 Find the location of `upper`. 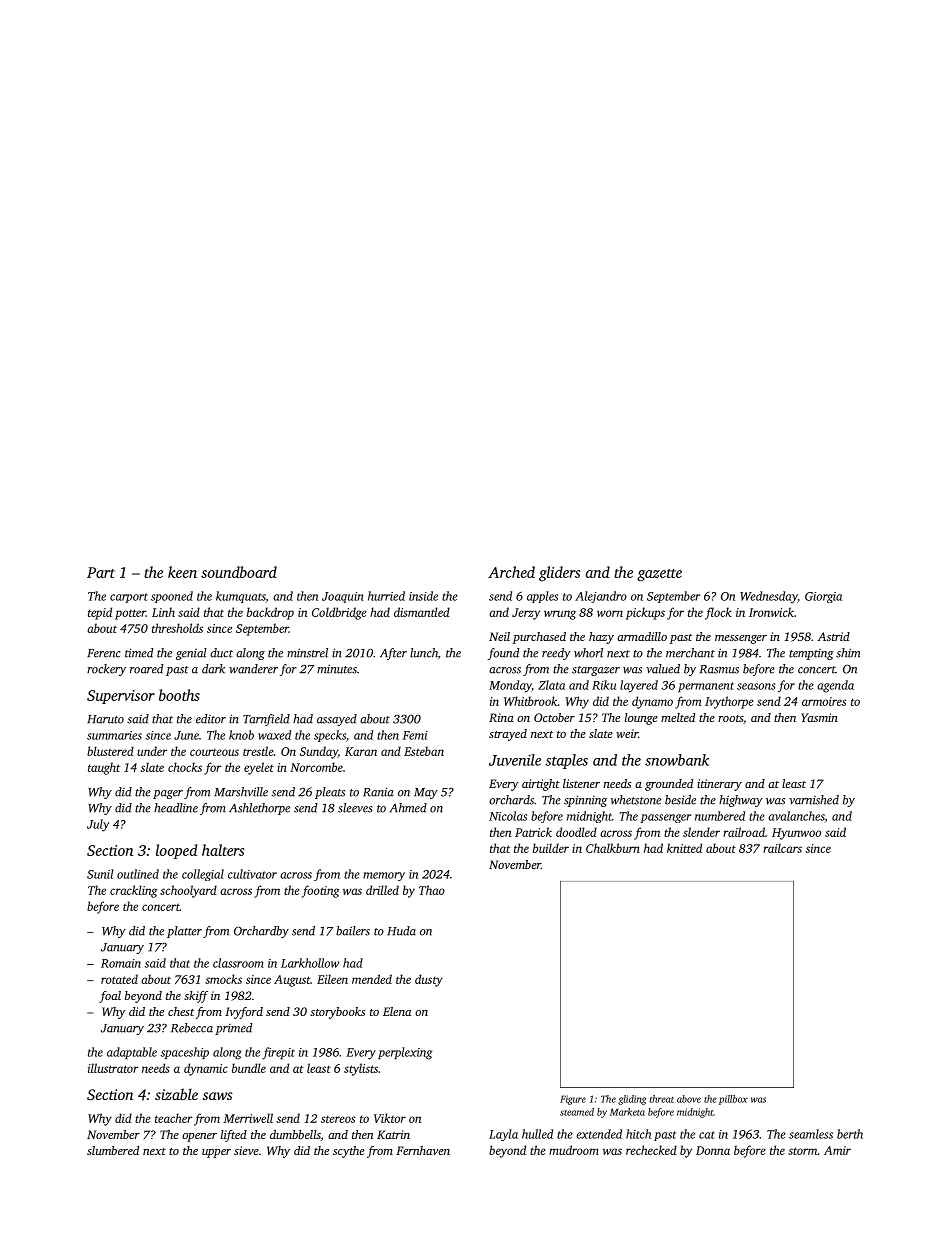

upper is located at coordinates (216, 1153).
